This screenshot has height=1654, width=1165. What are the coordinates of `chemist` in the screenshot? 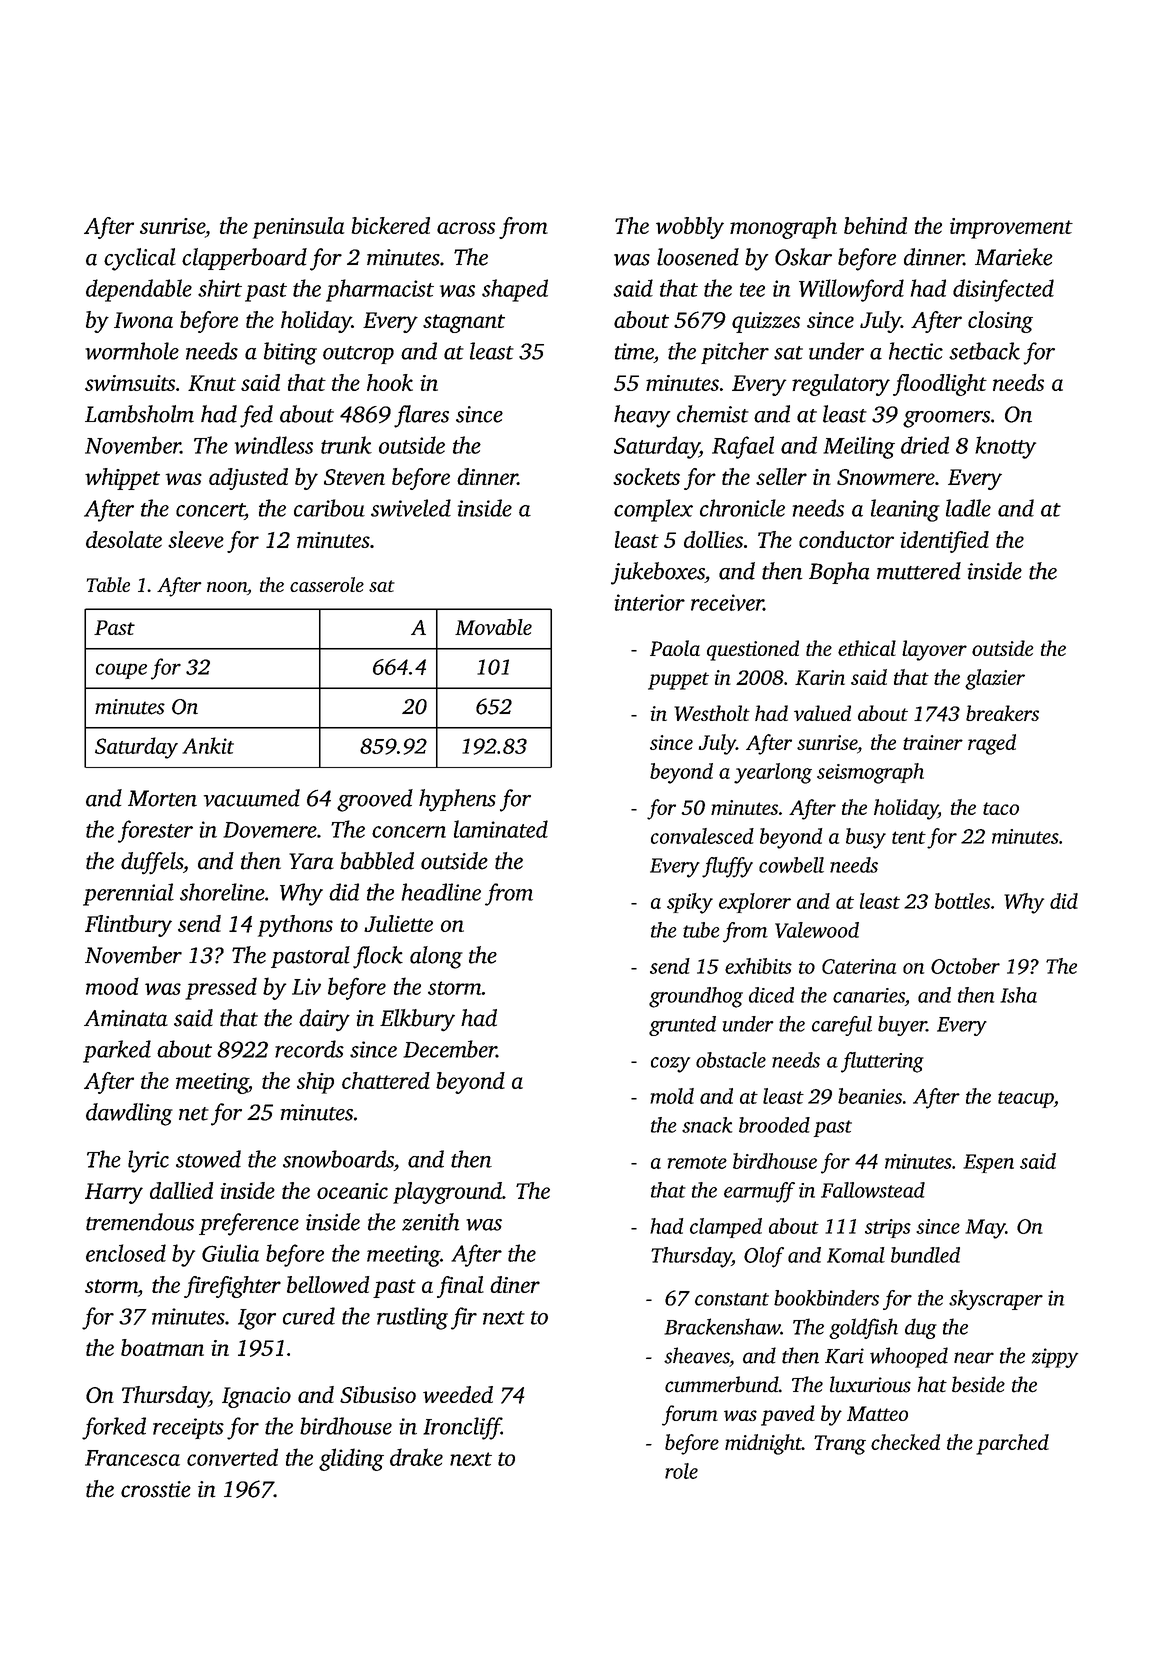 It's located at (713, 414).
